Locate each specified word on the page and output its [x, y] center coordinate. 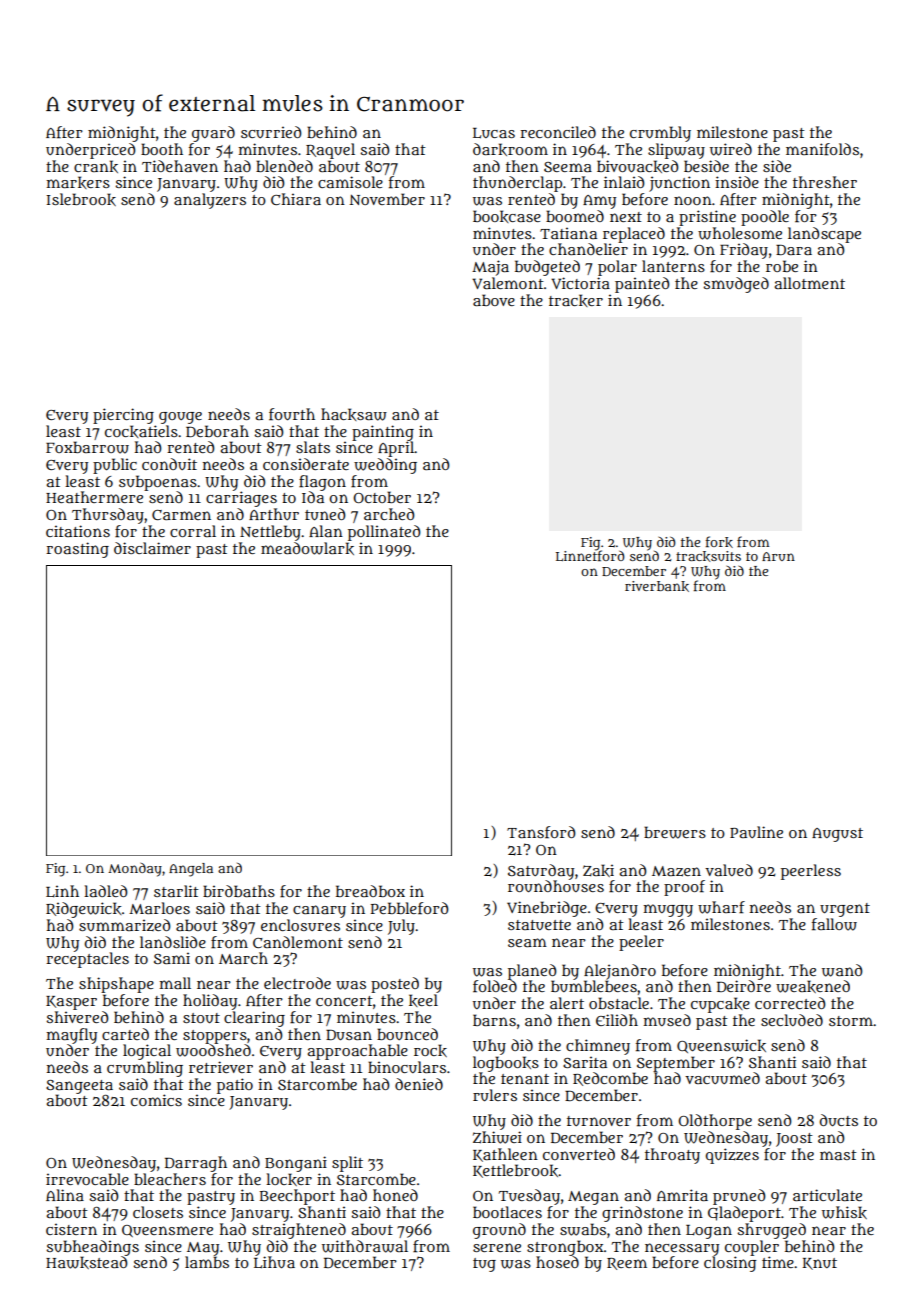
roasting [77, 550]
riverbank [657, 586]
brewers [675, 832]
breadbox [370, 891]
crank [96, 166]
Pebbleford [409, 908]
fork [719, 542]
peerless [811, 872]
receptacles [87, 960]
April [396, 449]
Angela [191, 870]
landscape [824, 235]
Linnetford [590, 556]
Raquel [330, 151]
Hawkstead [86, 1262]
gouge [180, 418]
